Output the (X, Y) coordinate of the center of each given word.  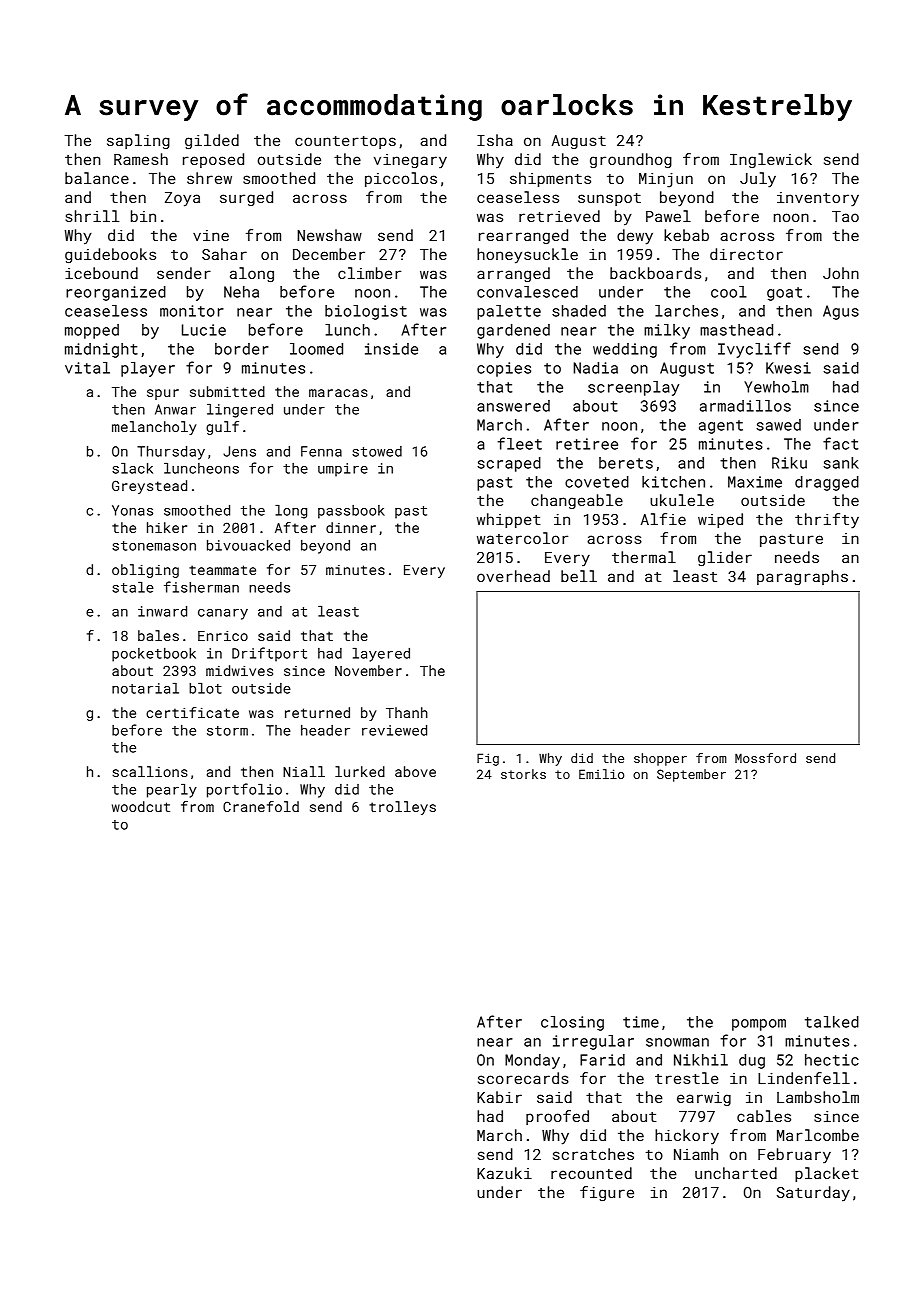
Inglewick (771, 160)
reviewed (394, 730)
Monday (532, 1061)
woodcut (141, 806)
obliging (145, 571)
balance (97, 178)
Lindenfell (804, 1078)
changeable (577, 501)
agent (721, 427)
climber (369, 273)
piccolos (401, 179)
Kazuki (504, 1173)
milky (667, 331)
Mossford (765, 758)
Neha (241, 292)
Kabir (499, 1097)
